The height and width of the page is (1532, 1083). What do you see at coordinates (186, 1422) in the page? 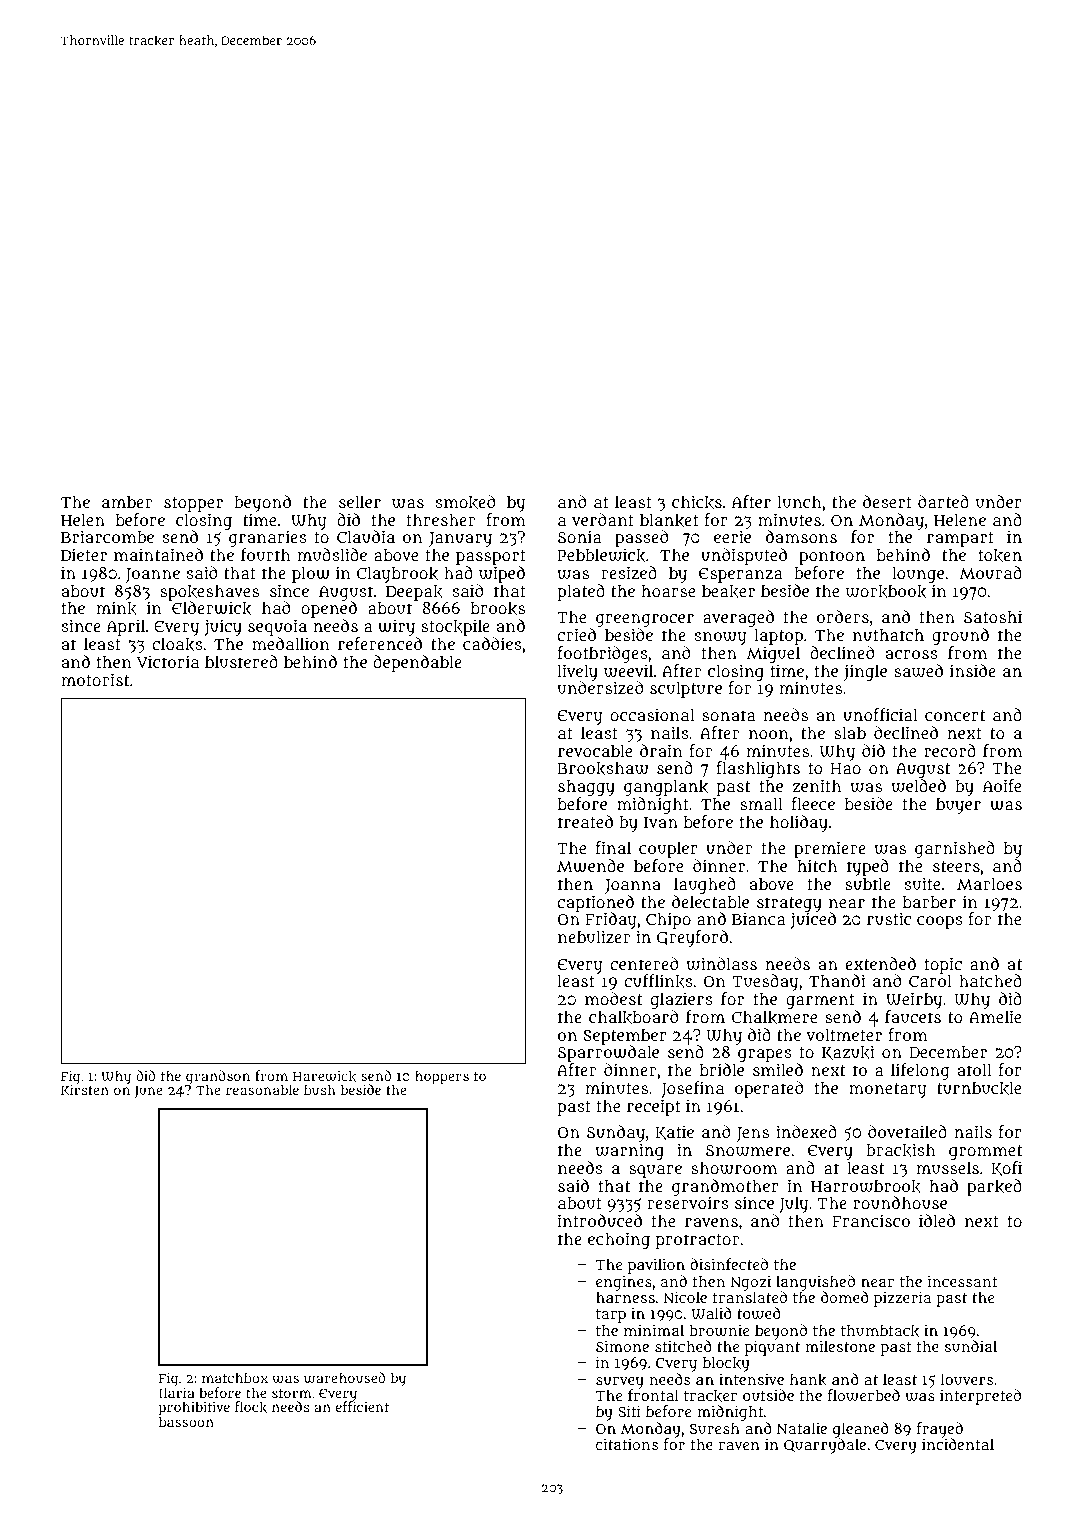
I see `bassoon` at bounding box center [186, 1422].
